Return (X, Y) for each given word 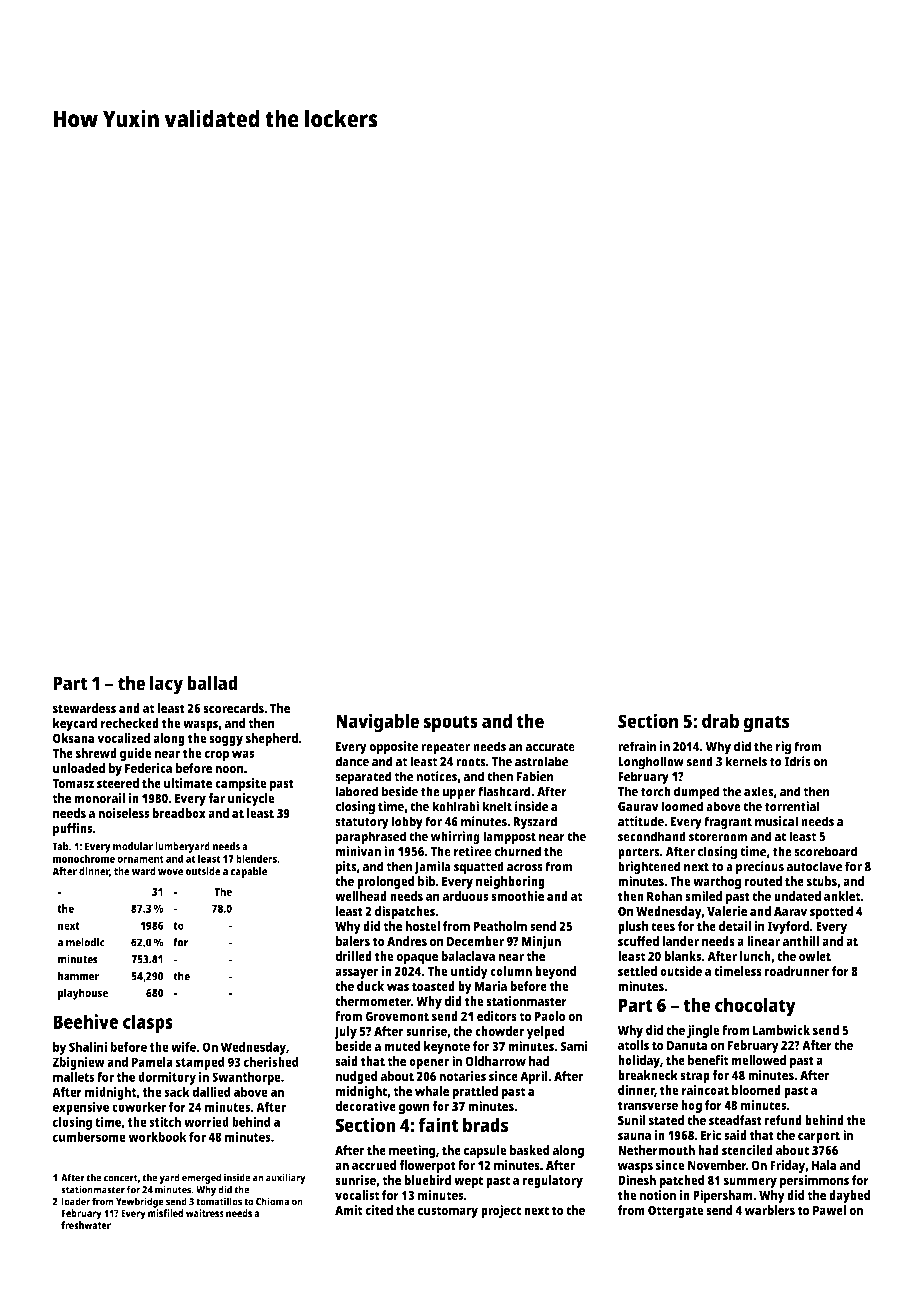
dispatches (405, 912)
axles (758, 791)
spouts (450, 724)
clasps (148, 1024)
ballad (212, 683)
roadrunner (797, 971)
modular (133, 846)
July (345, 1032)
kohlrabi (455, 806)
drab (720, 721)
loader (76, 1201)
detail (735, 926)
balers (353, 941)
